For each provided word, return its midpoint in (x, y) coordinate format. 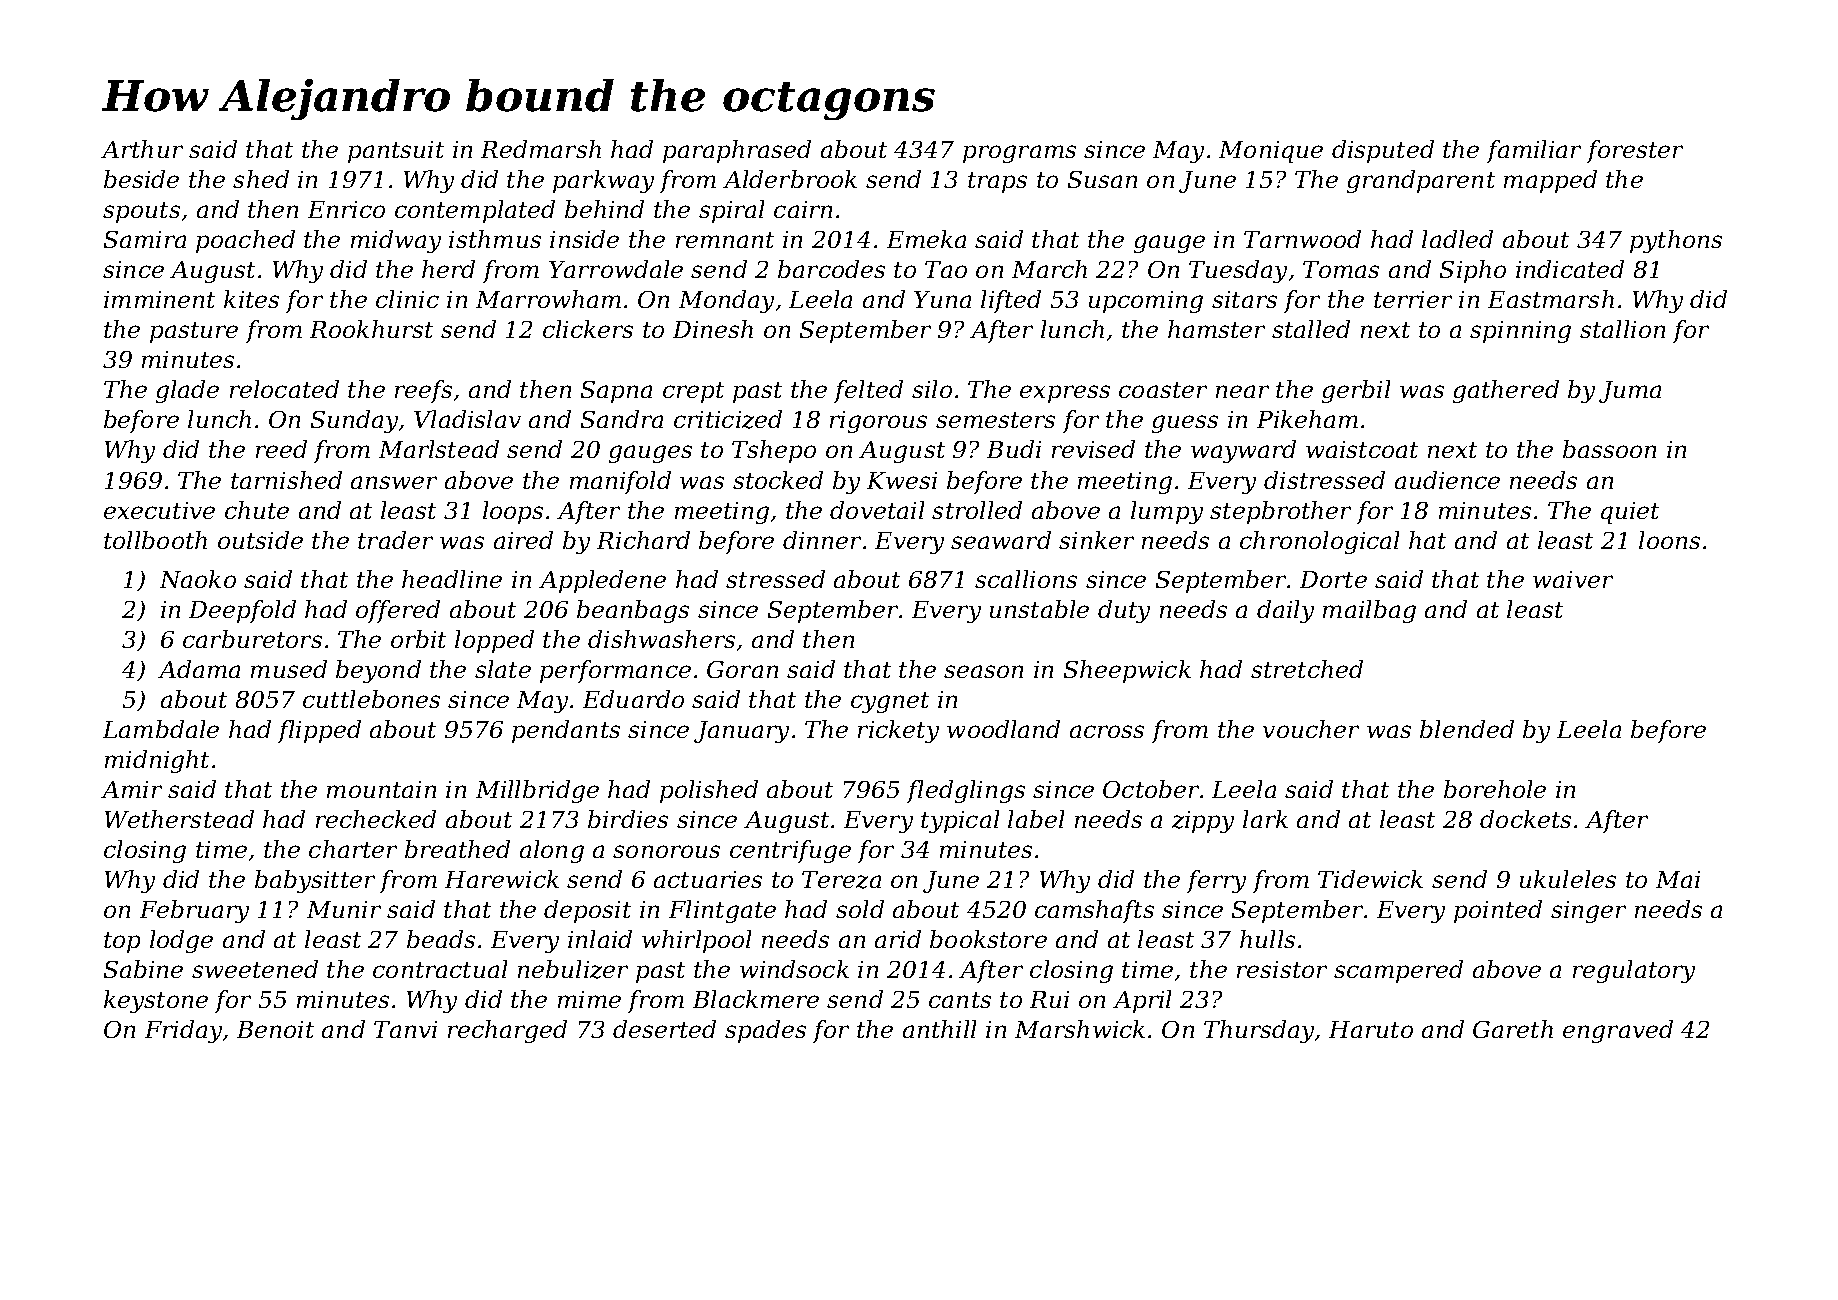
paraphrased (737, 151)
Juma (1630, 392)
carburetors (252, 639)
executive (159, 510)
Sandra (622, 419)
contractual (440, 969)
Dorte (1333, 579)
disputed (1383, 151)
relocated (284, 389)
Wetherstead (179, 819)
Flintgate (722, 911)
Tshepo (774, 451)
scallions (1026, 579)
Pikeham (1307, 419)
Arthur (142, 149)
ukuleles (1568, 879)
